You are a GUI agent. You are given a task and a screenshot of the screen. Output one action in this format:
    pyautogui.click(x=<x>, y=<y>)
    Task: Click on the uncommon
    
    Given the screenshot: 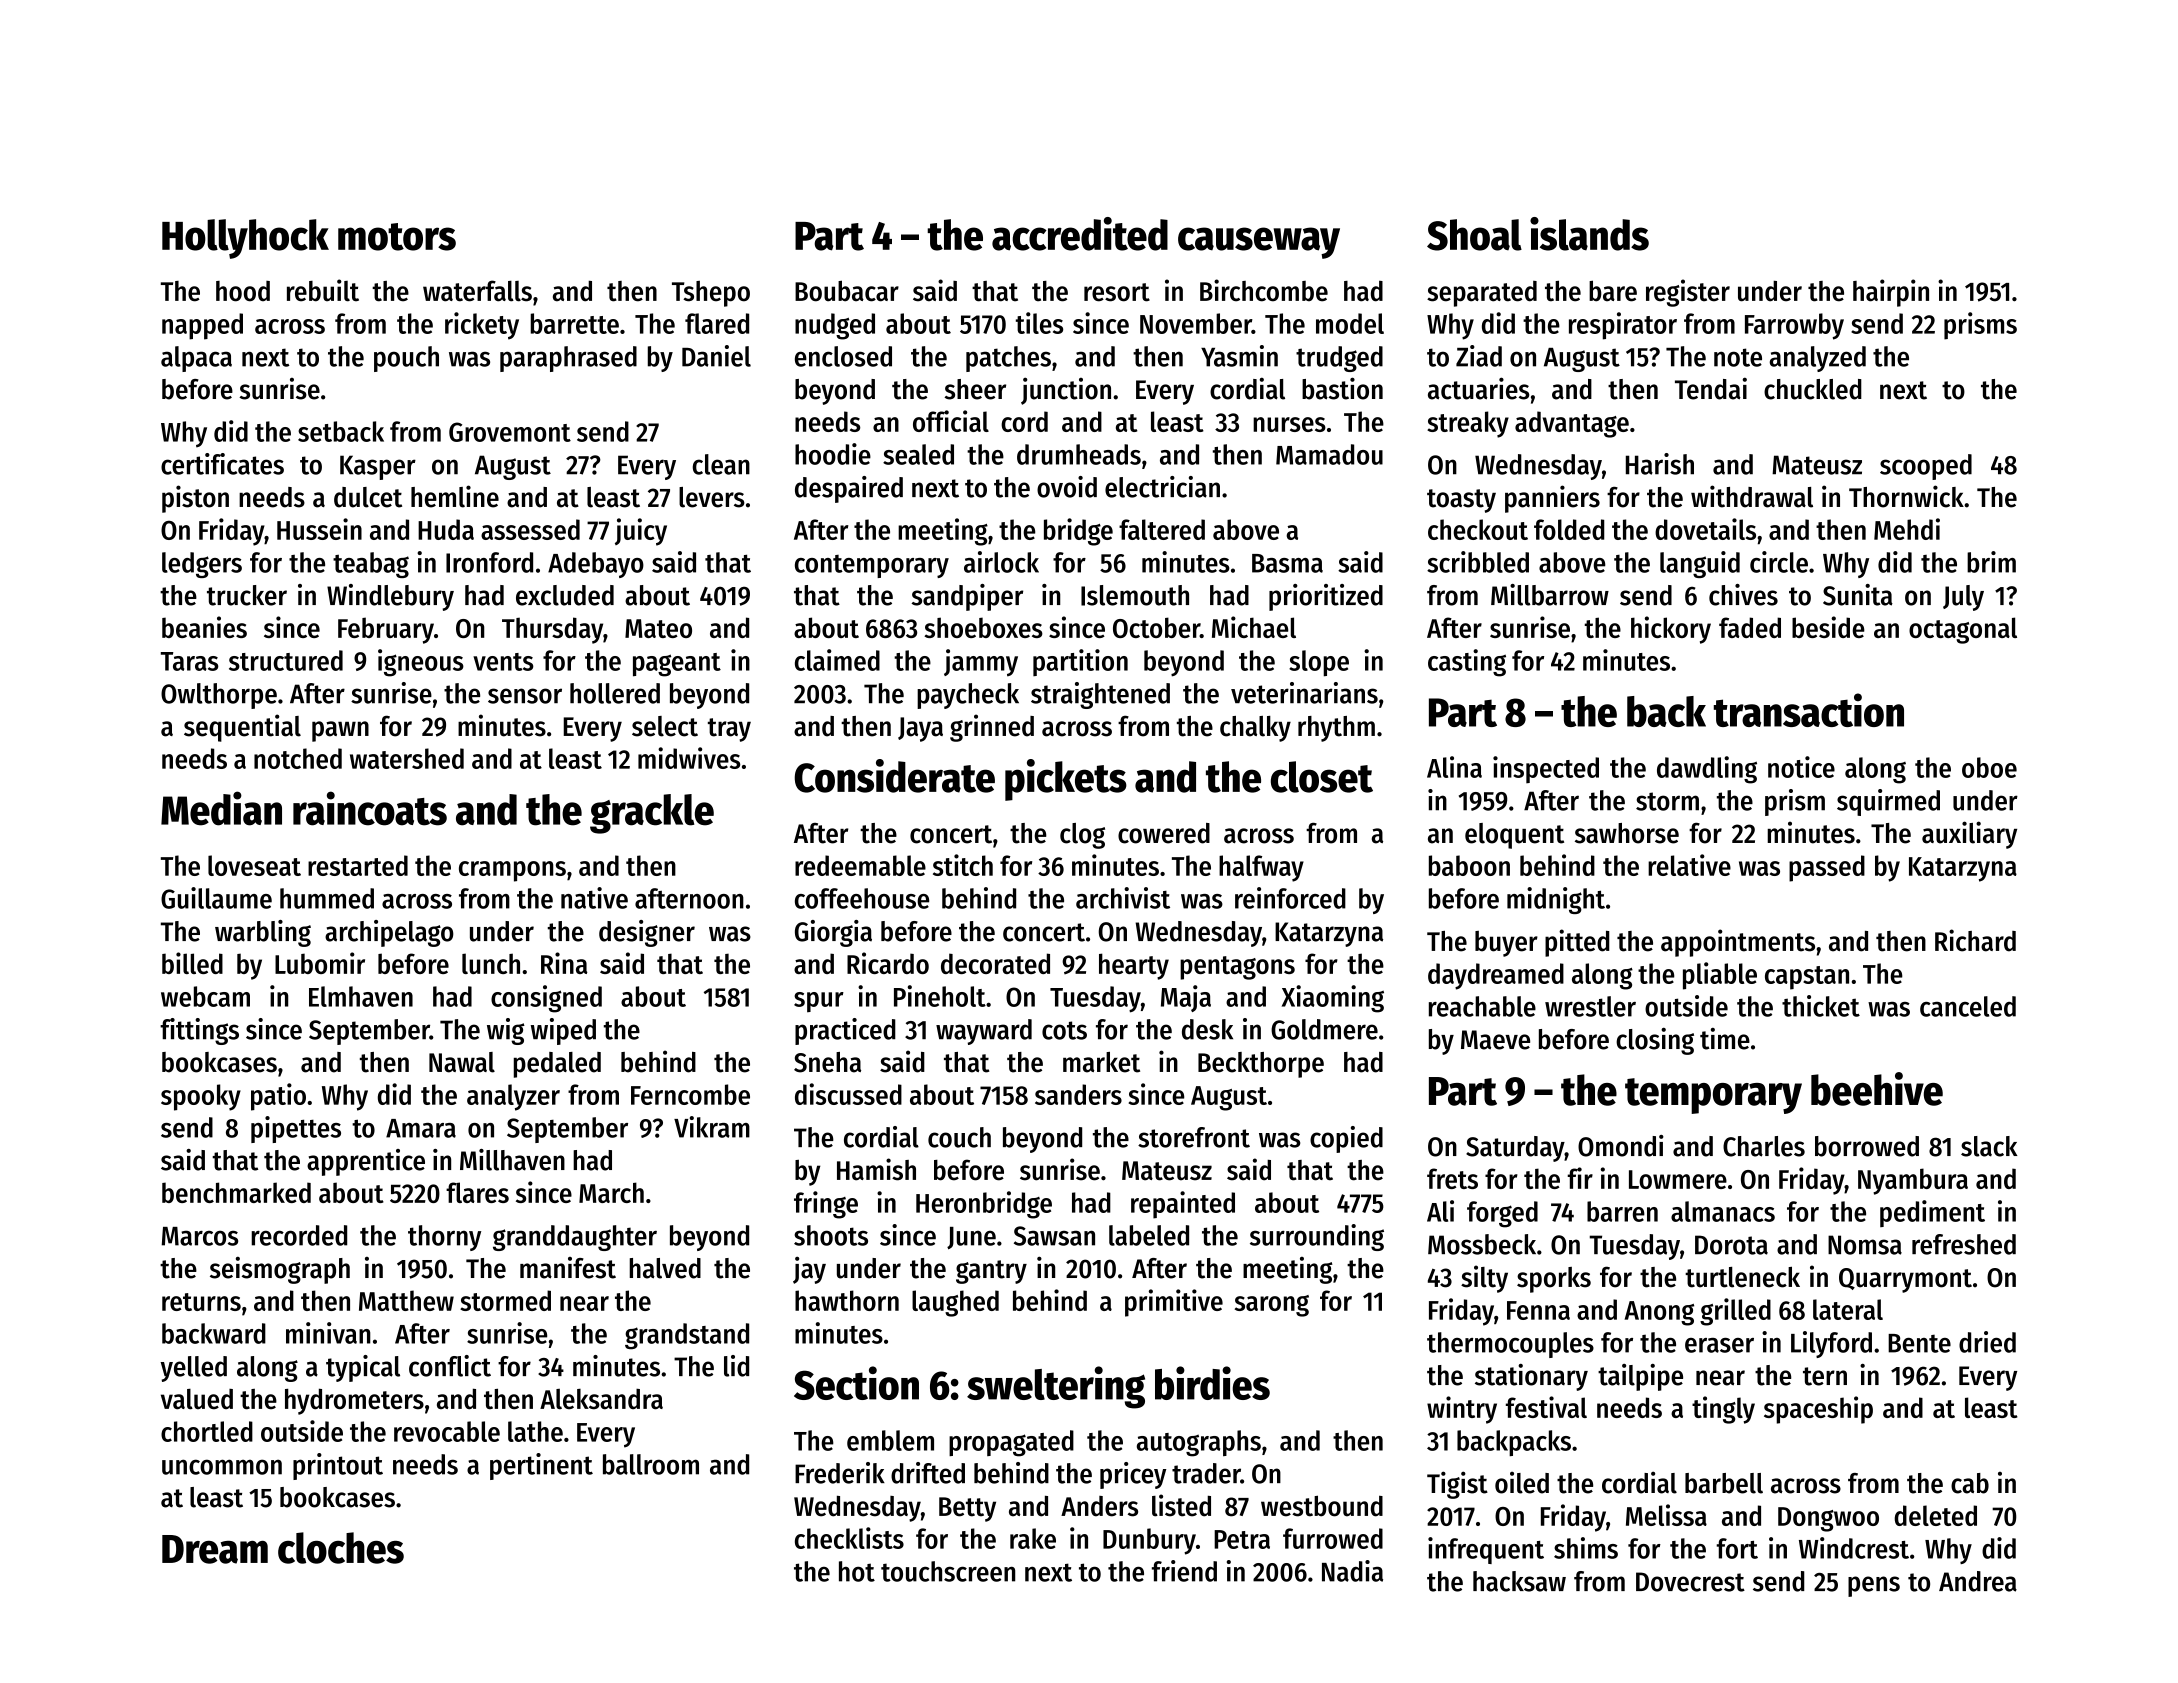 What is the action you would take?
    pyautogui.click(x=222, y=1467)
